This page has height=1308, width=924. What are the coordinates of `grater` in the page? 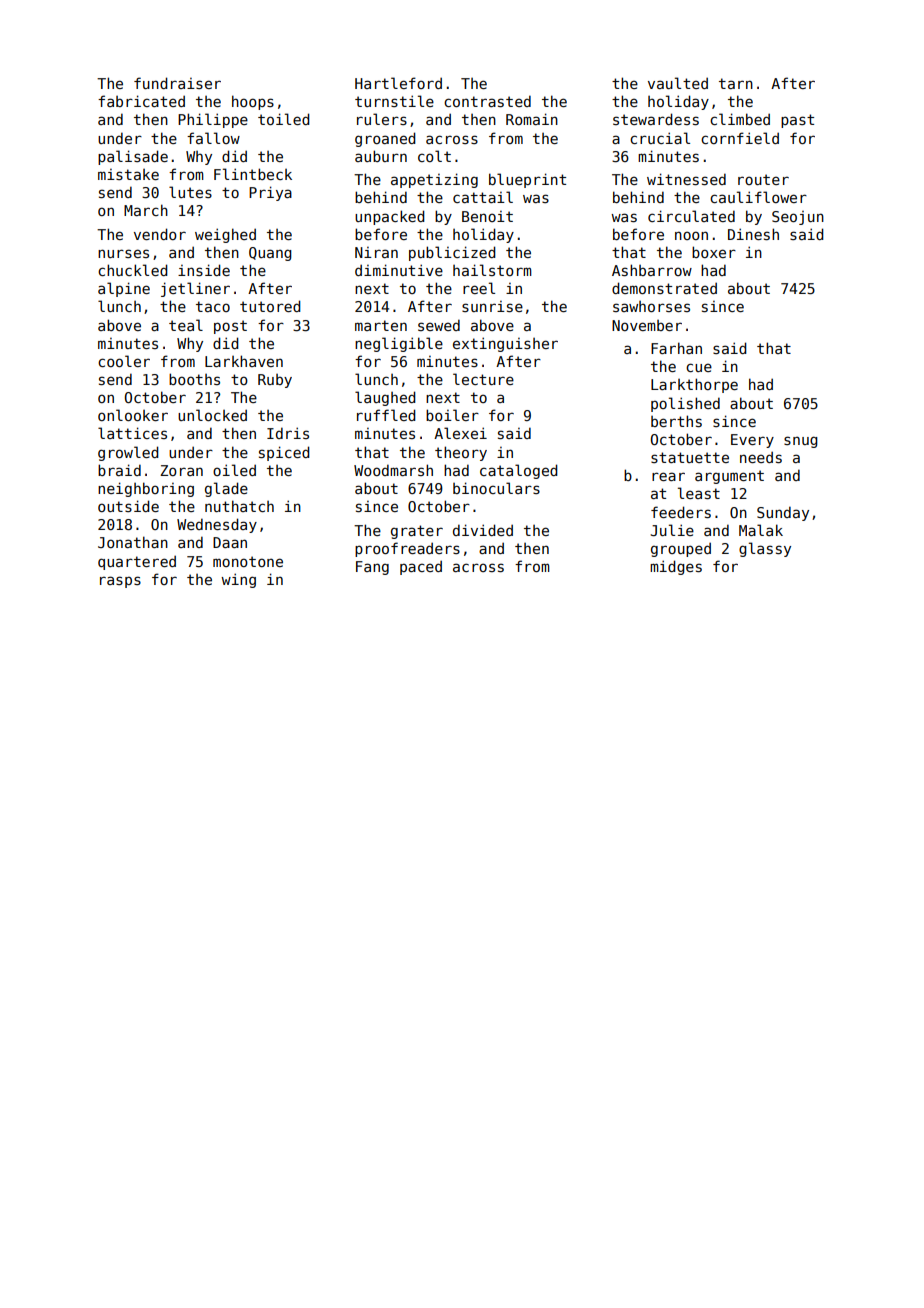 It's located at (417, 532).
